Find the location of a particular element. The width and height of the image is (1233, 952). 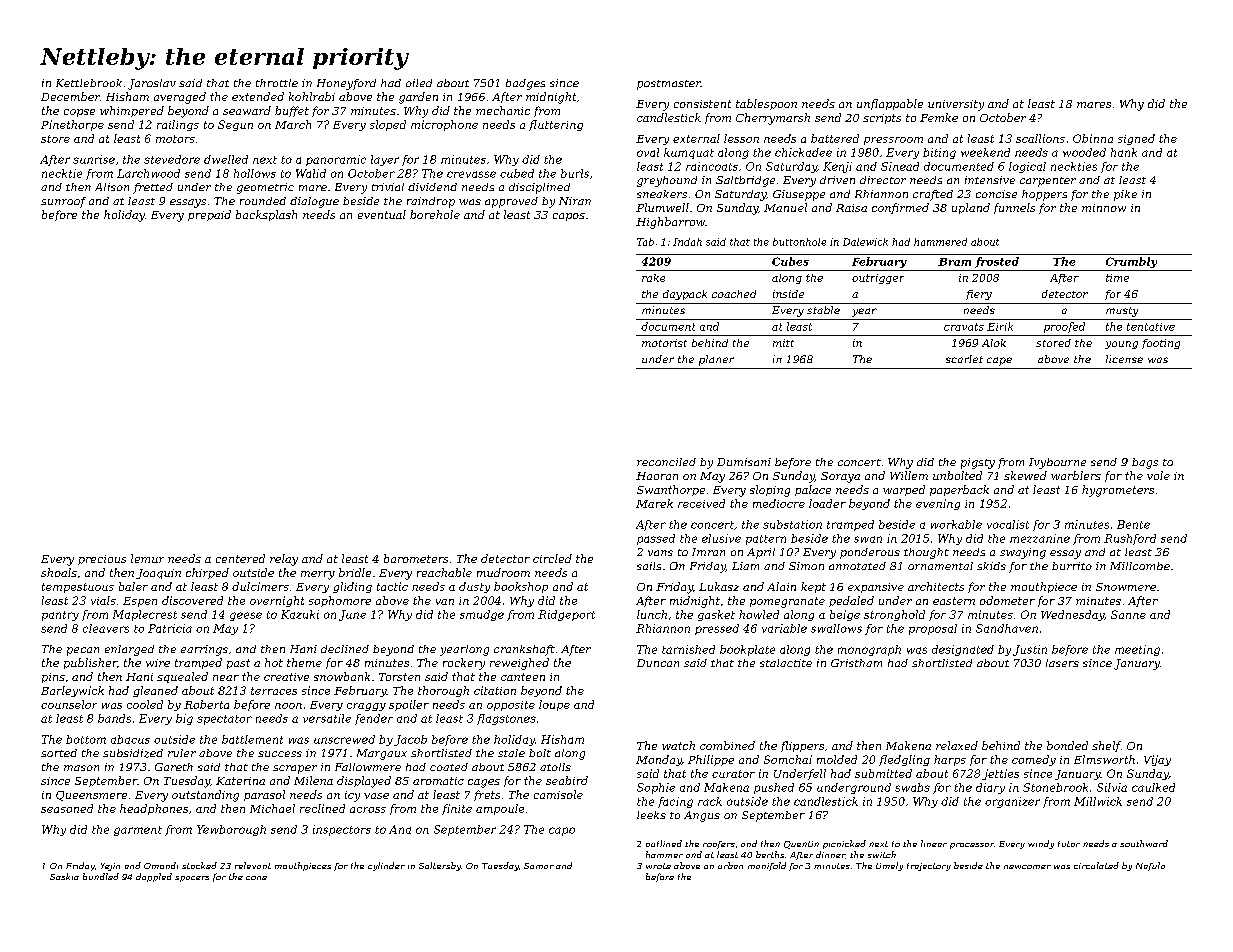

hygrometers is located at coordinates (1118, 491).
